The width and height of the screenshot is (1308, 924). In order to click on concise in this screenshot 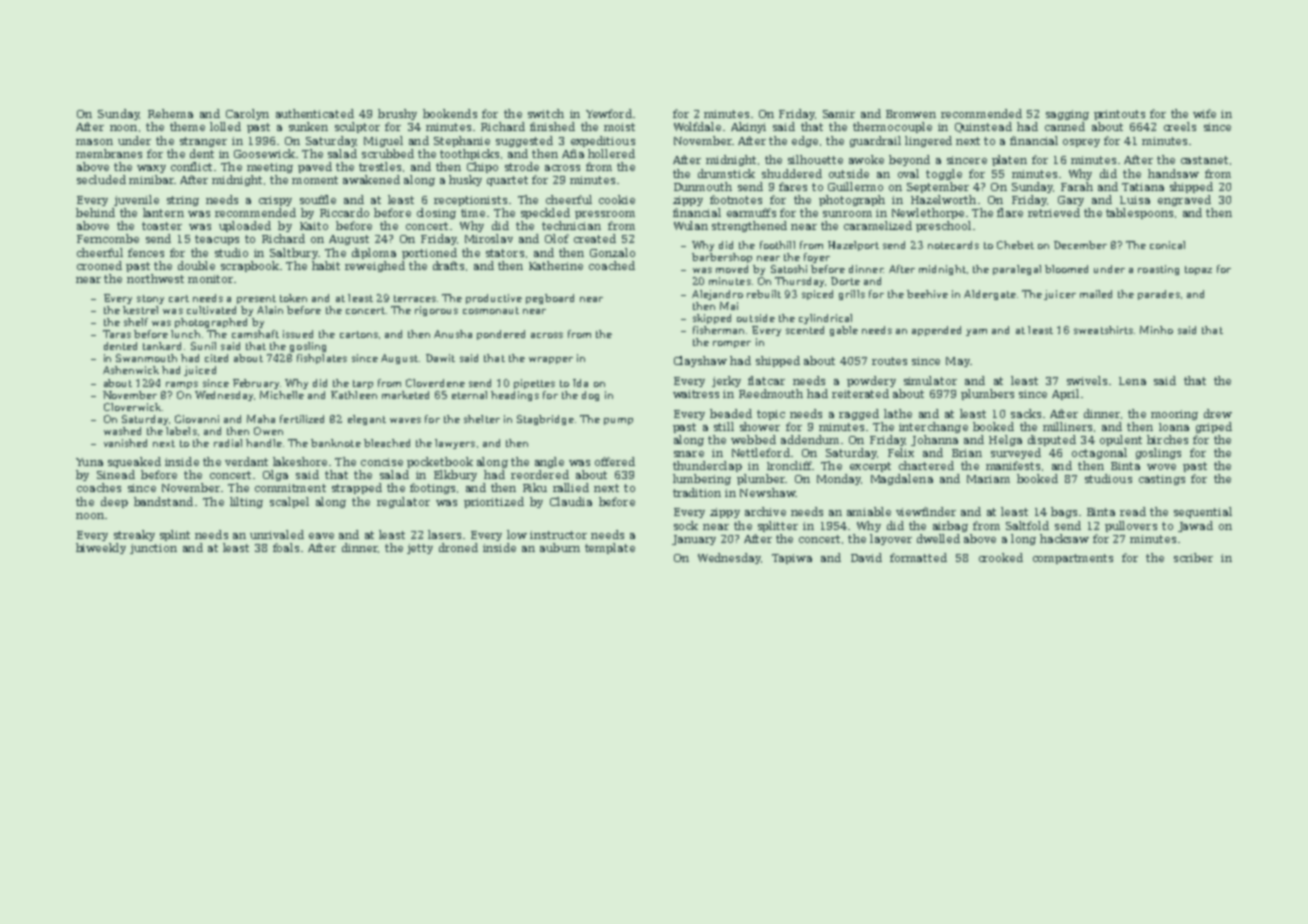, I will do `click(382, 462)`.
